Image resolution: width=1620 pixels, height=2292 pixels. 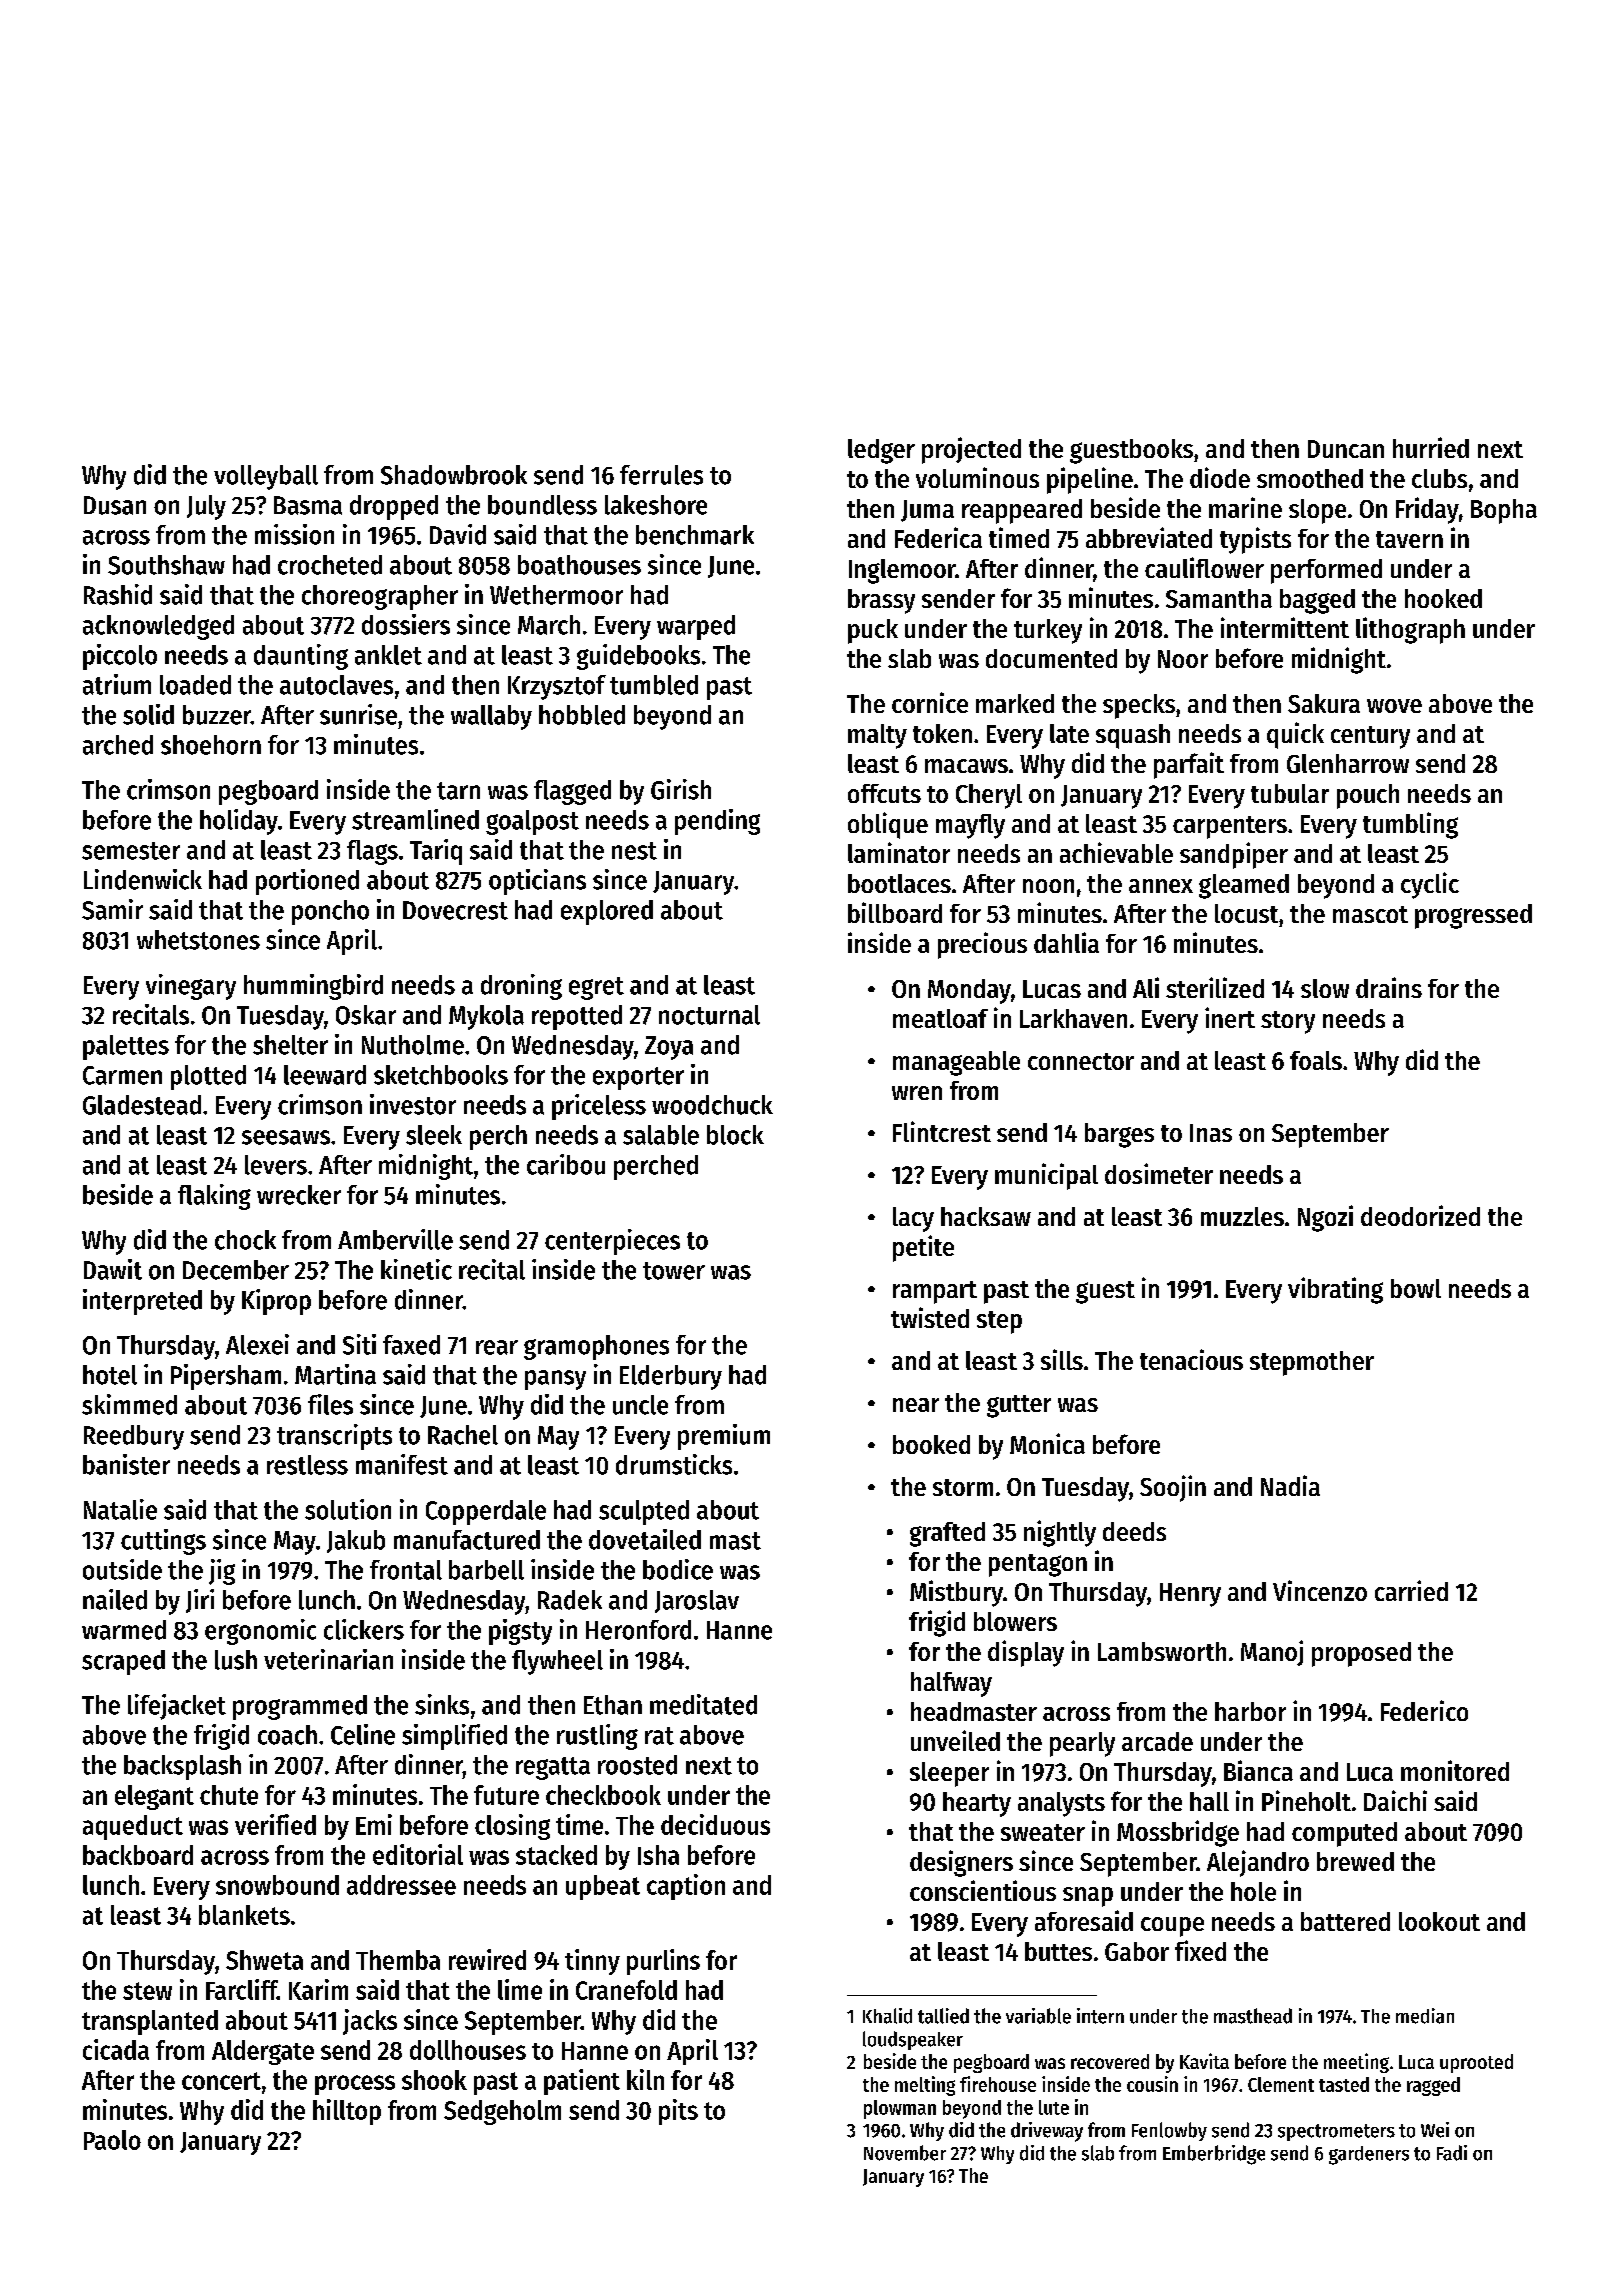 I want to click on seesaws, so click(x=286, y=1137).
